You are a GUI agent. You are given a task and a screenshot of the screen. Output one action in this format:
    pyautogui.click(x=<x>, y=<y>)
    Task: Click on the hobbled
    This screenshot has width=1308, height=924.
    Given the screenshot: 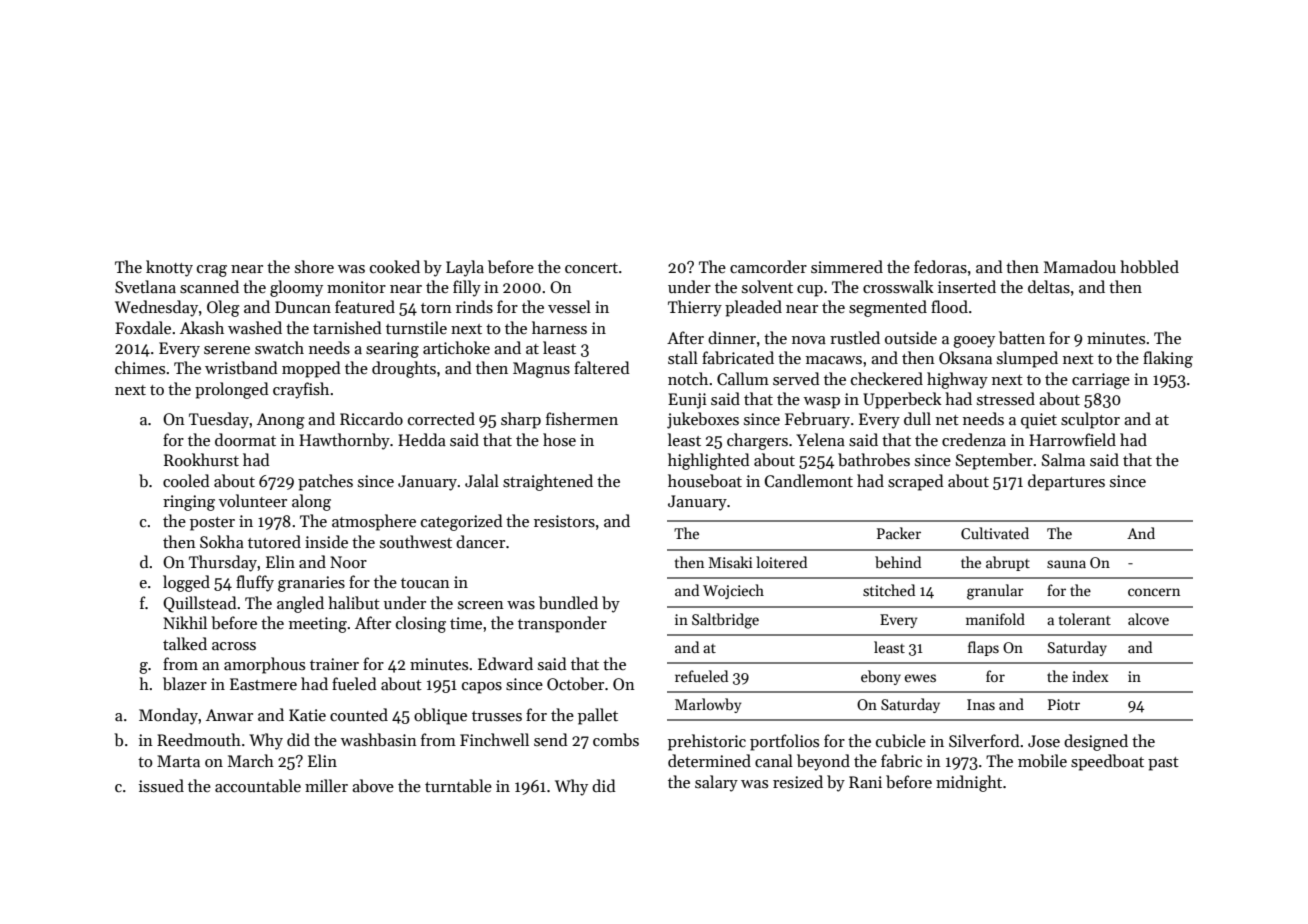 What is the action you would take?
    pyautogui.click(x=1149, y=267)
